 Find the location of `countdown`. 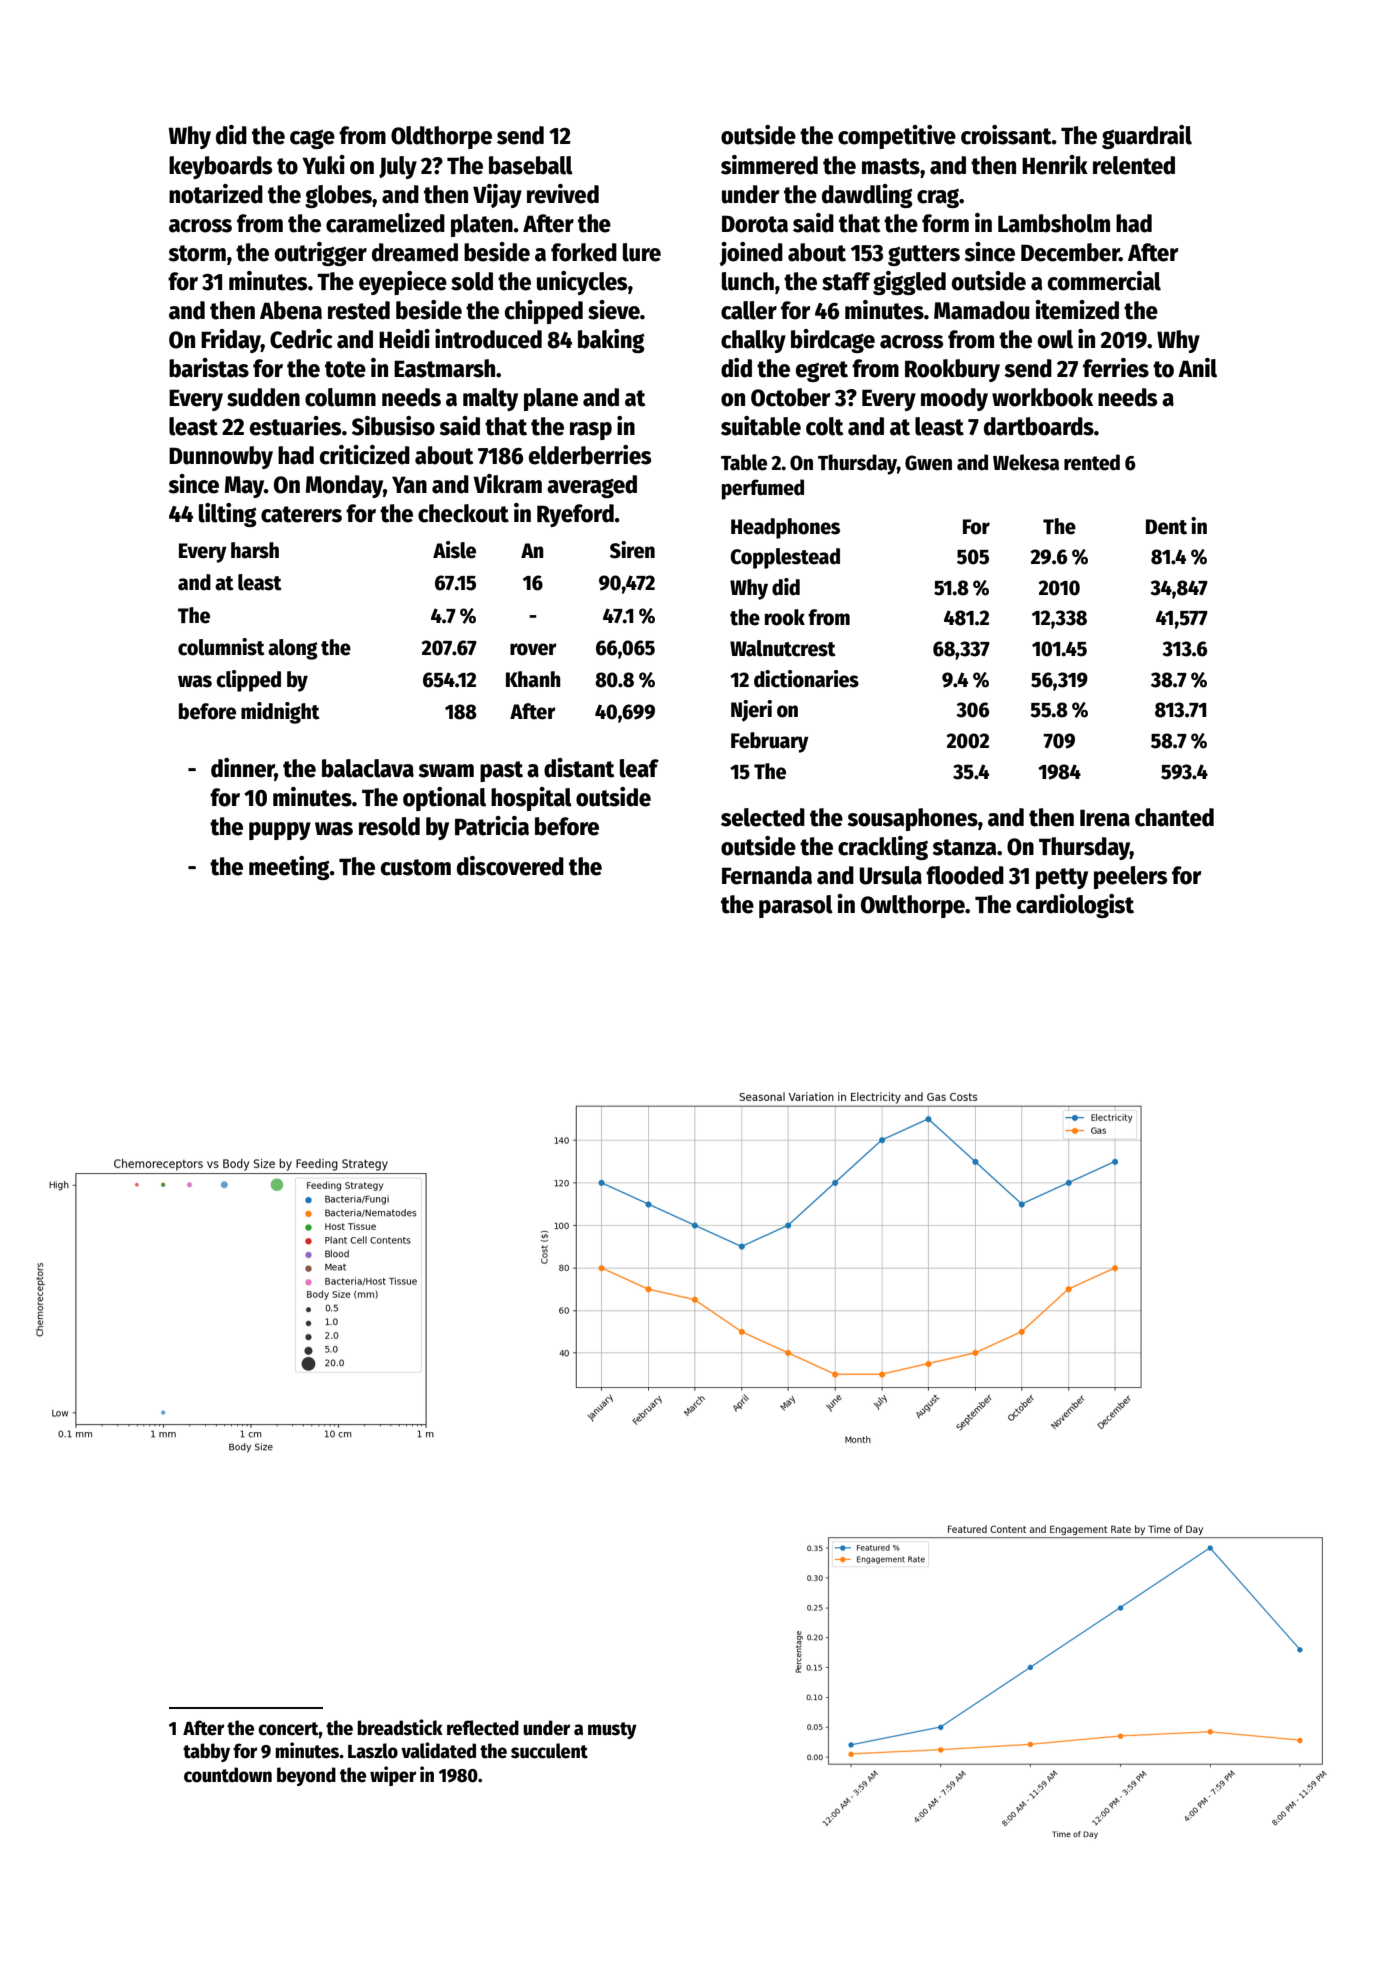

countdown is located at coordinates (228, 1775).
